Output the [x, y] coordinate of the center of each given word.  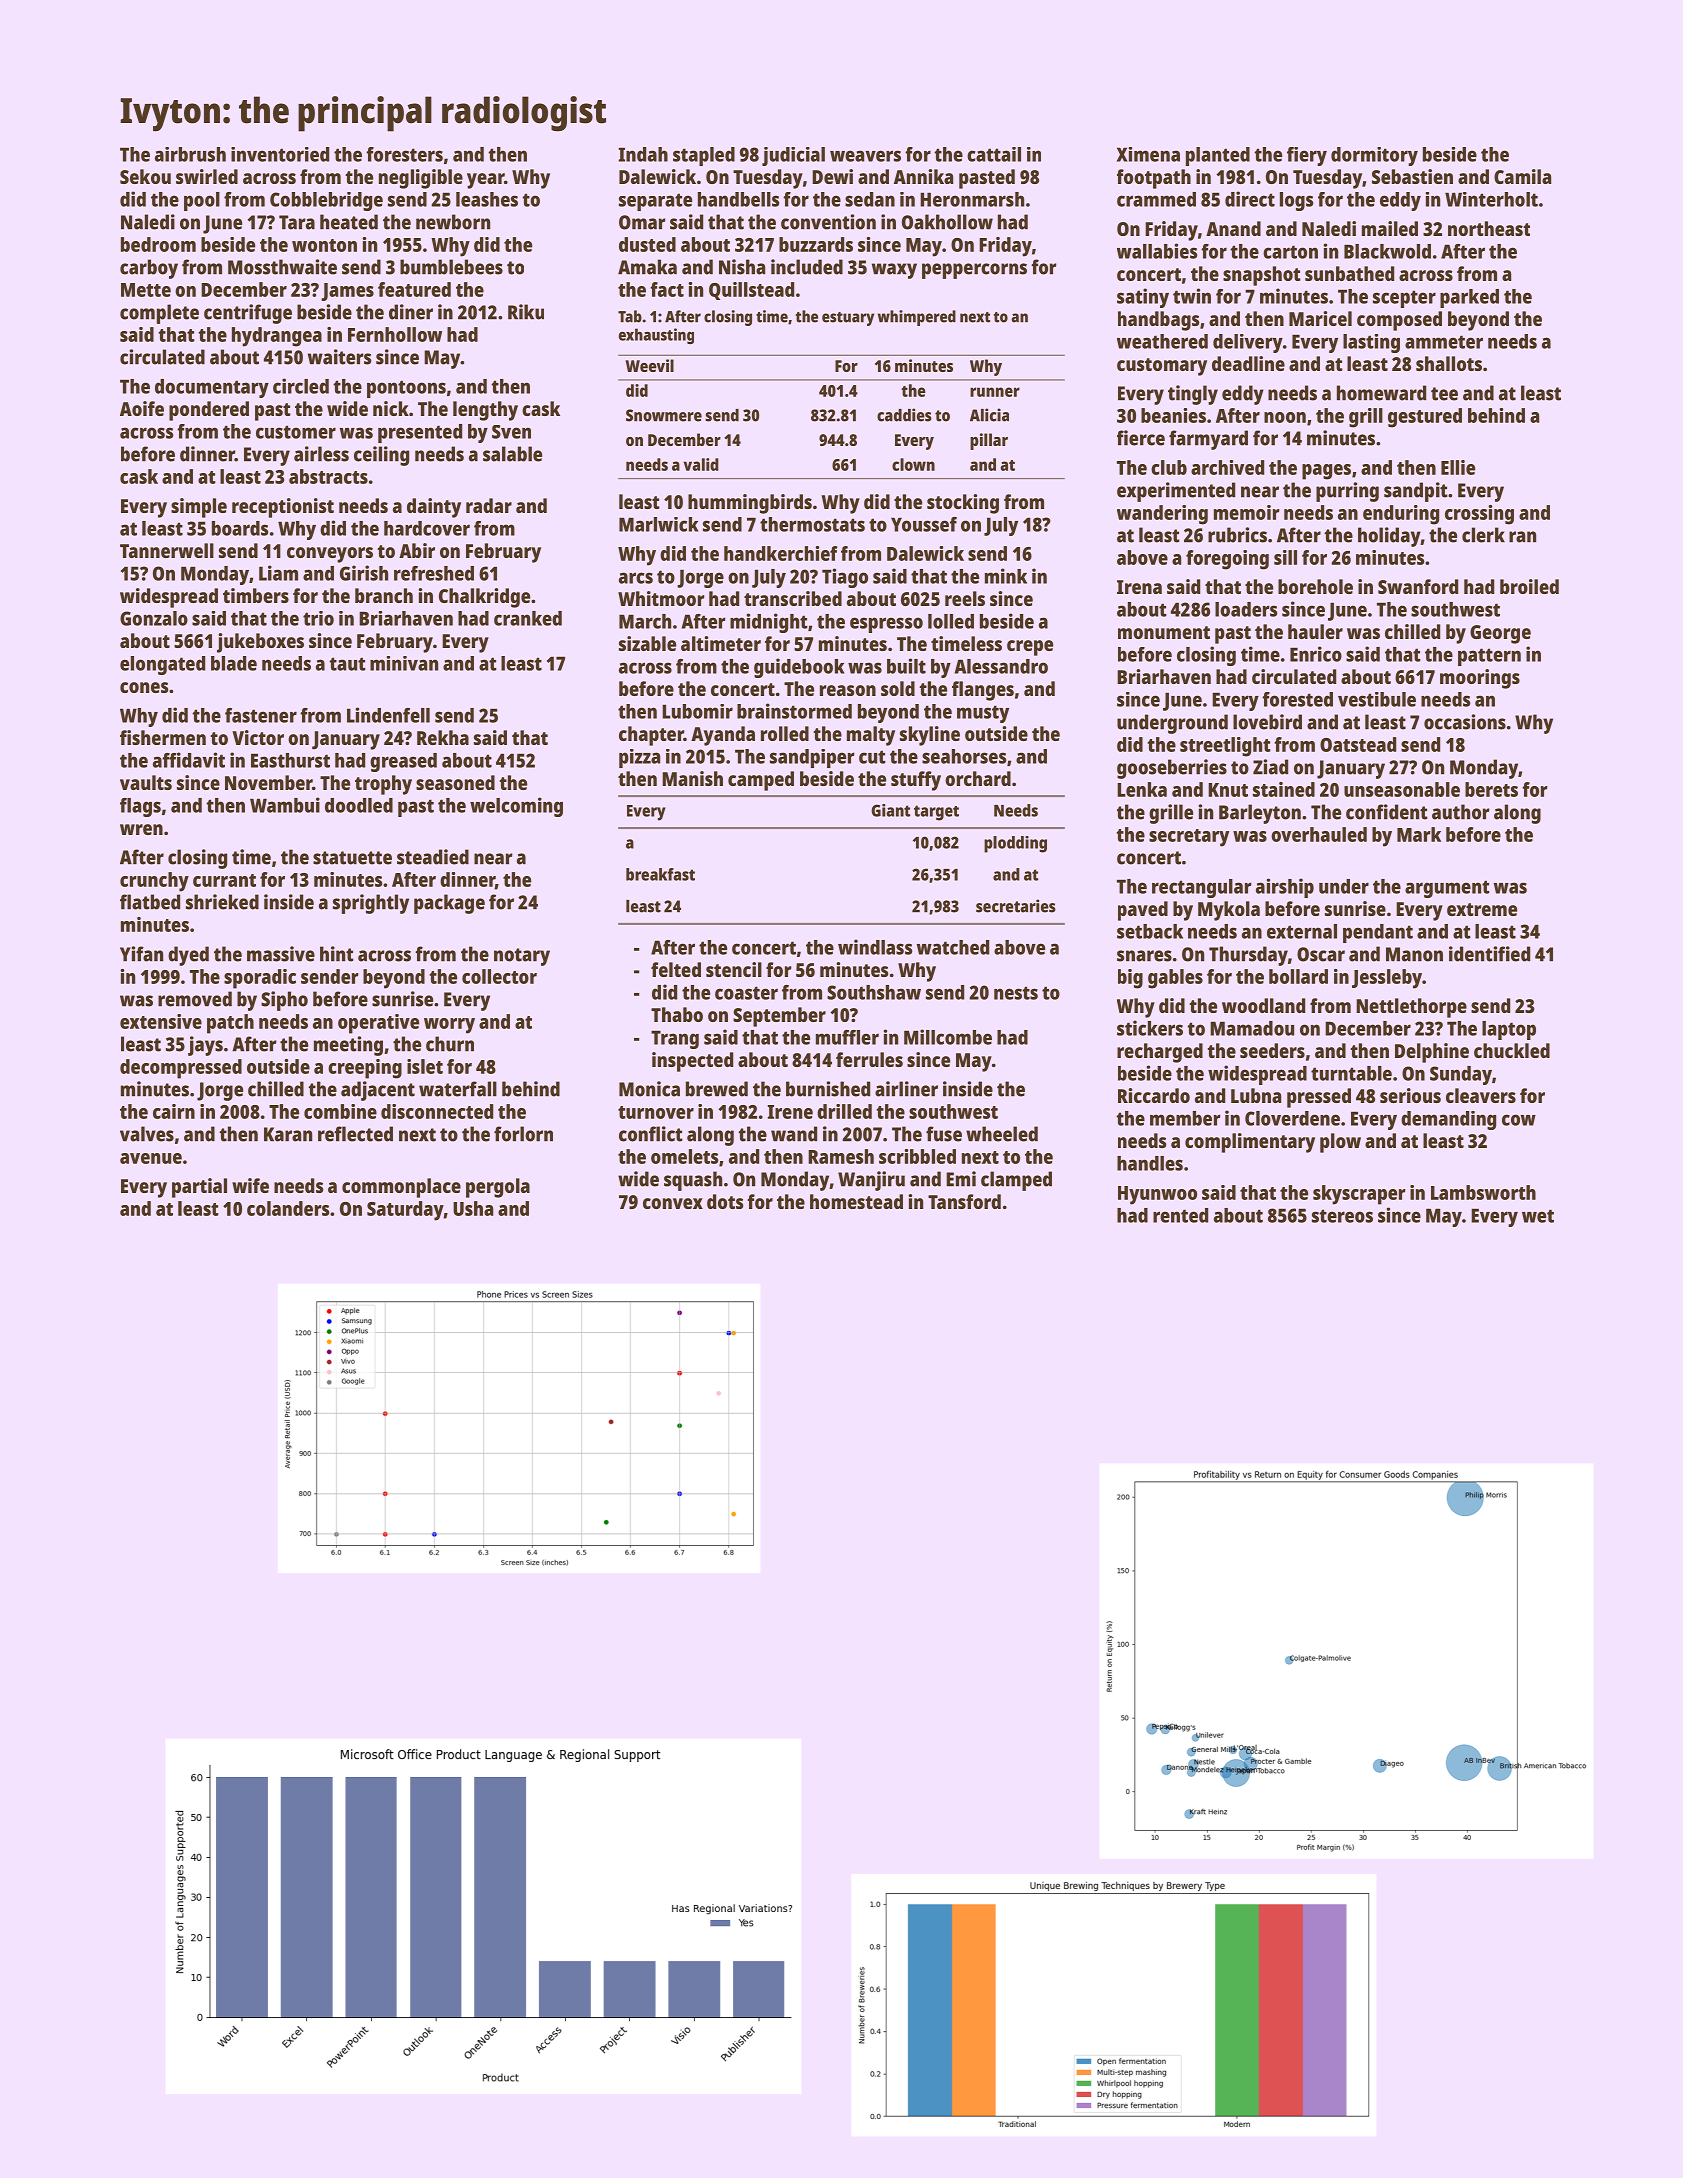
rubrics [1237, 535]
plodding [1015, 844]
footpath [1154, 179]
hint [337, 954]
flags [140, 807]
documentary [212, 388]
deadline [1248, 363]
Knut [1228, 790]
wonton [324, 245]
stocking [963, 504]
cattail [994, 154]
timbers [256, 595]
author [1461, 812]
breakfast [660, 874]
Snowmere [664, 415]
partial [199, 1188]
